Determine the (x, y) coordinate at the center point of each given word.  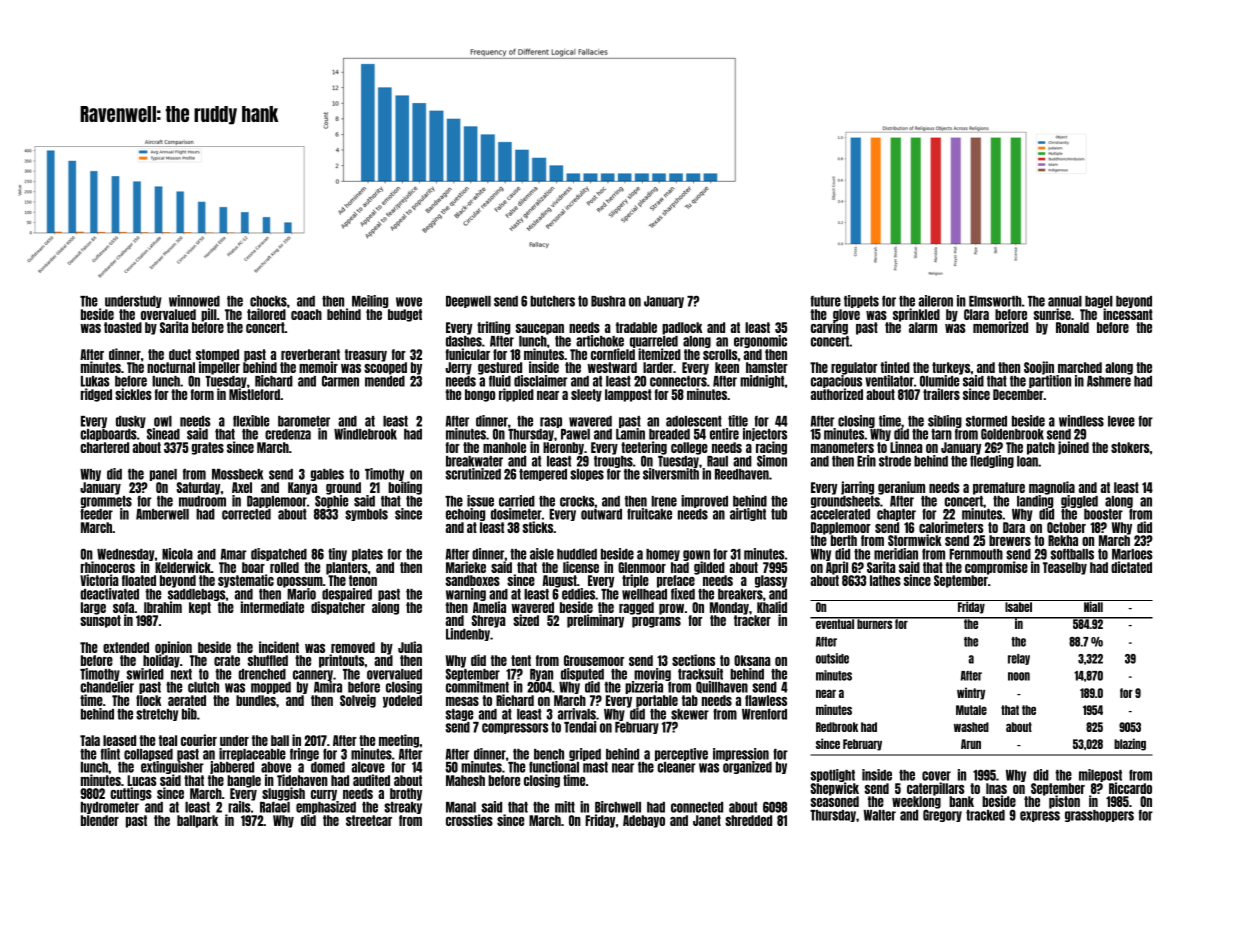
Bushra (608, 301)
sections (693, 660)
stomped (217, 355)
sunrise (1052, 314)
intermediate (272, 607)
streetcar (369, 820)
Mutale (971, 710)
